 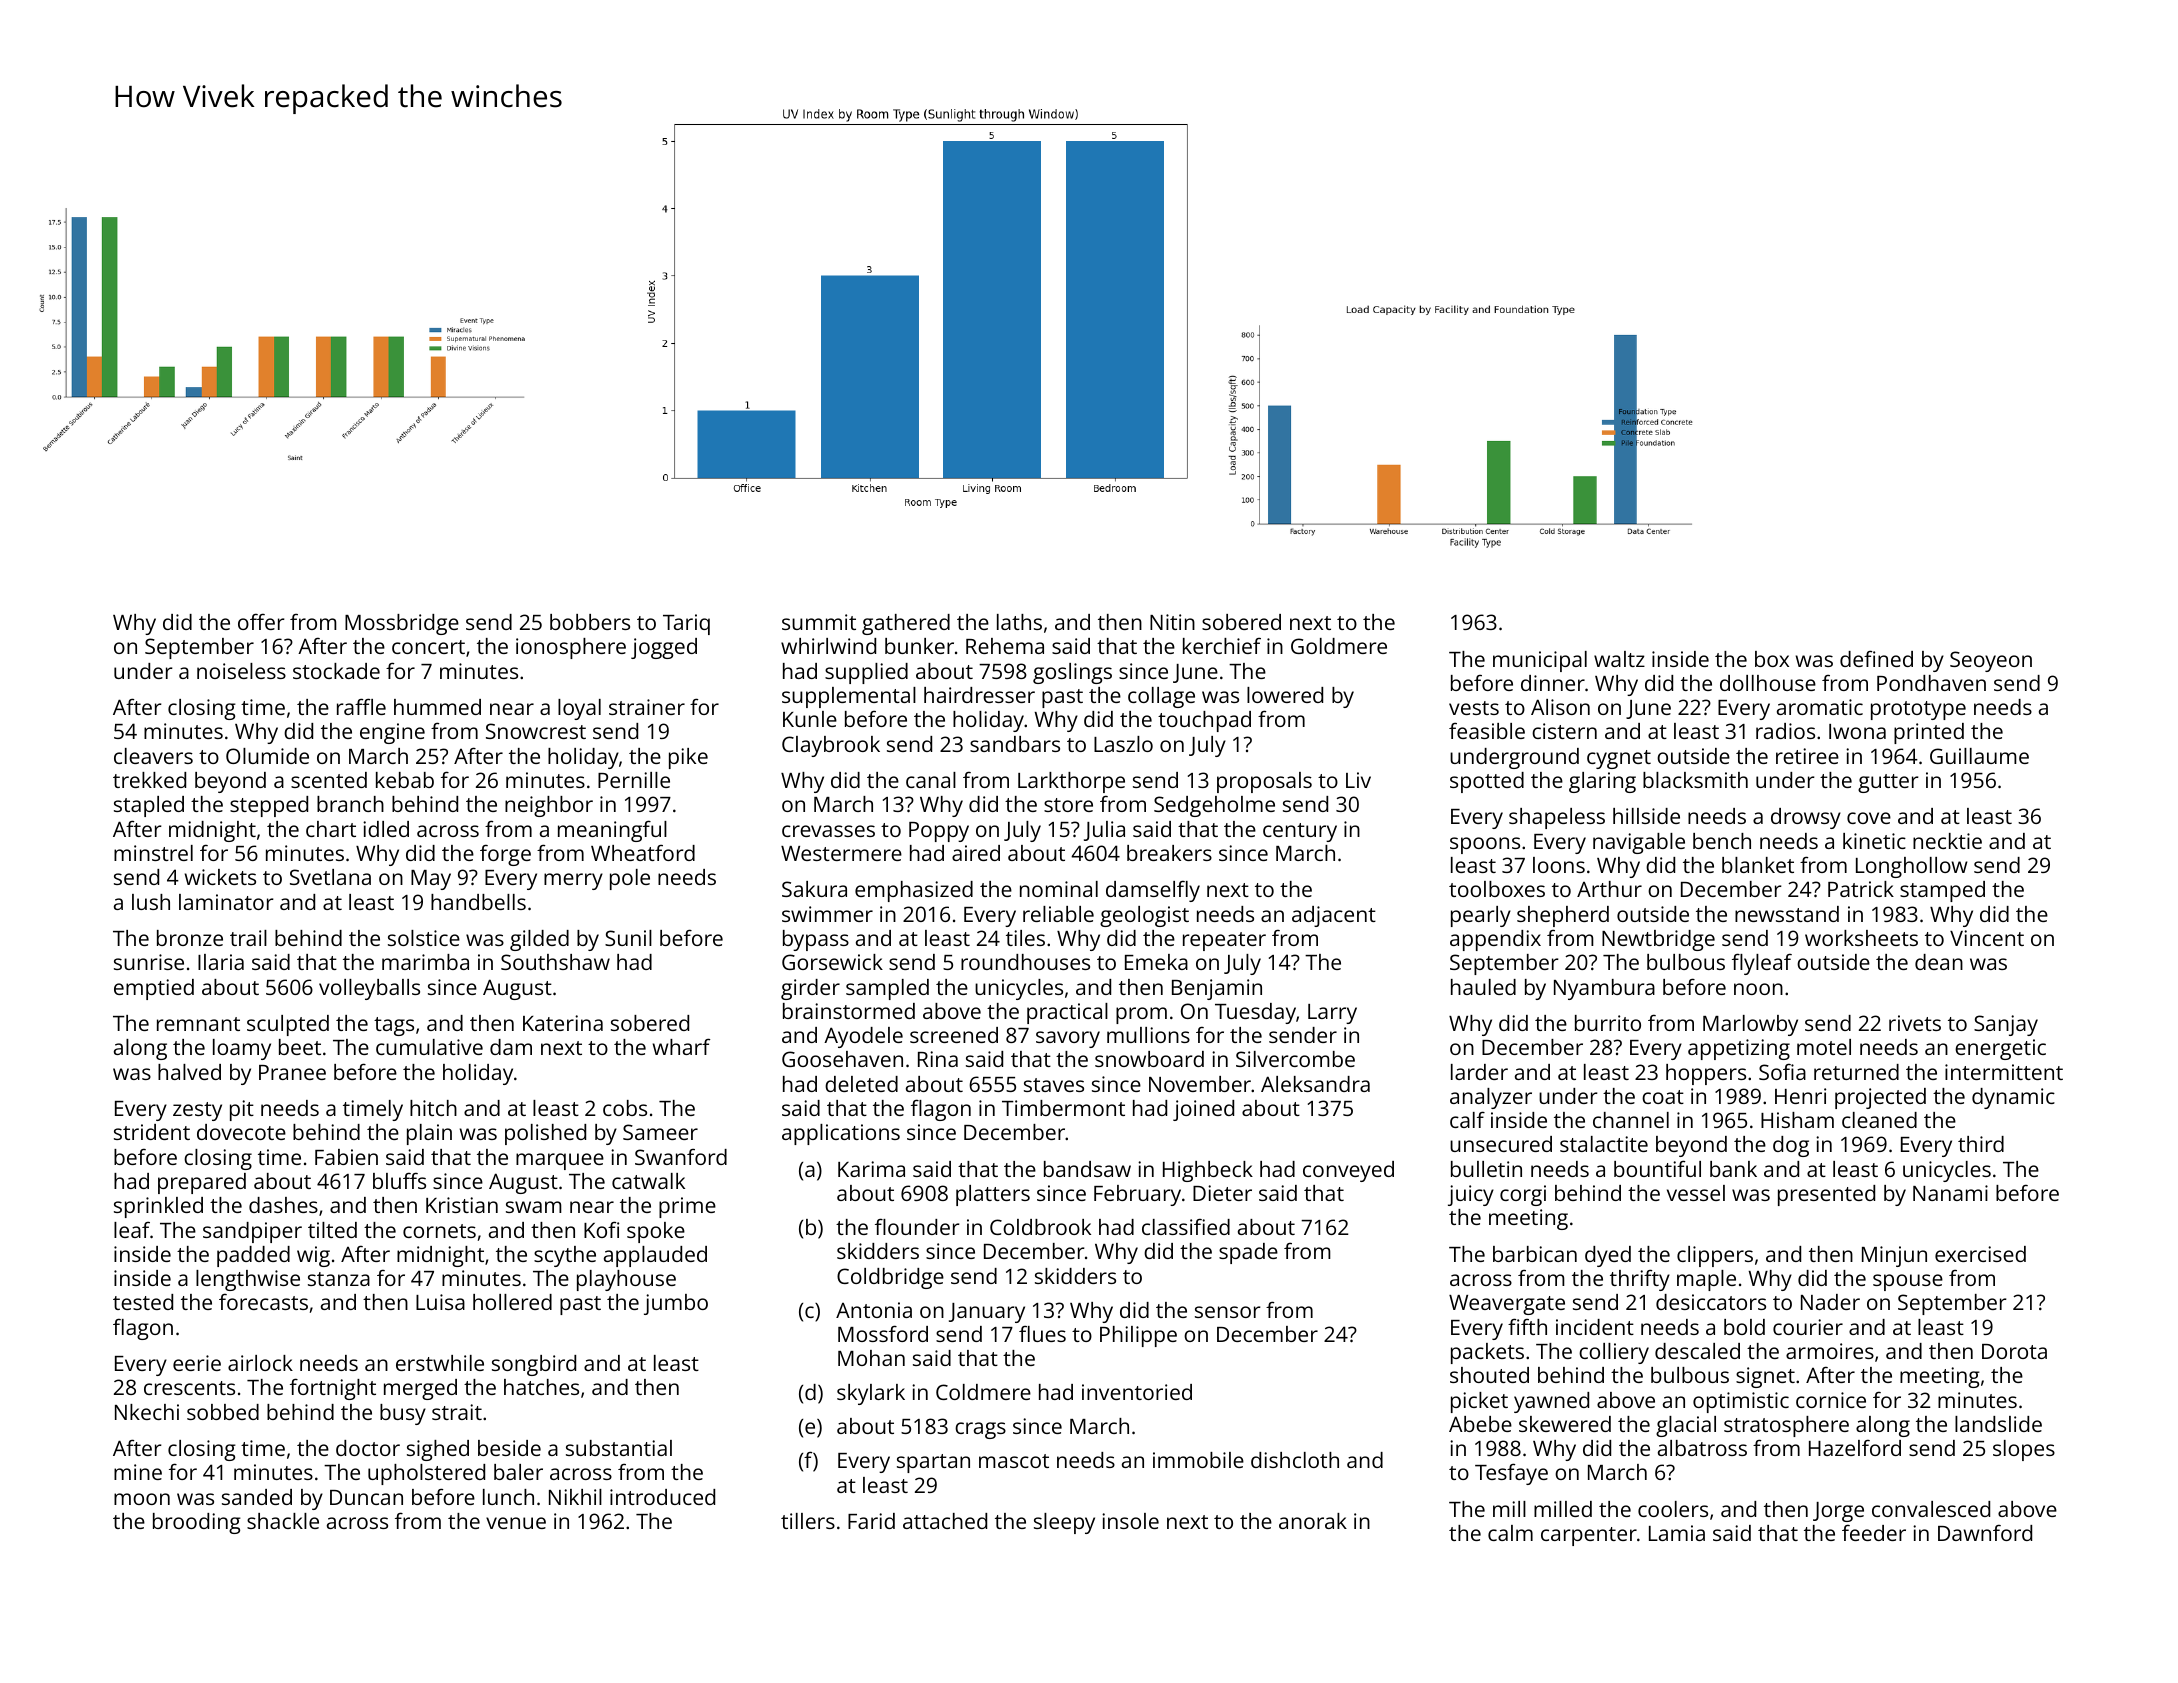 I want to click on mascot, so click(x=1014, y=1461).
